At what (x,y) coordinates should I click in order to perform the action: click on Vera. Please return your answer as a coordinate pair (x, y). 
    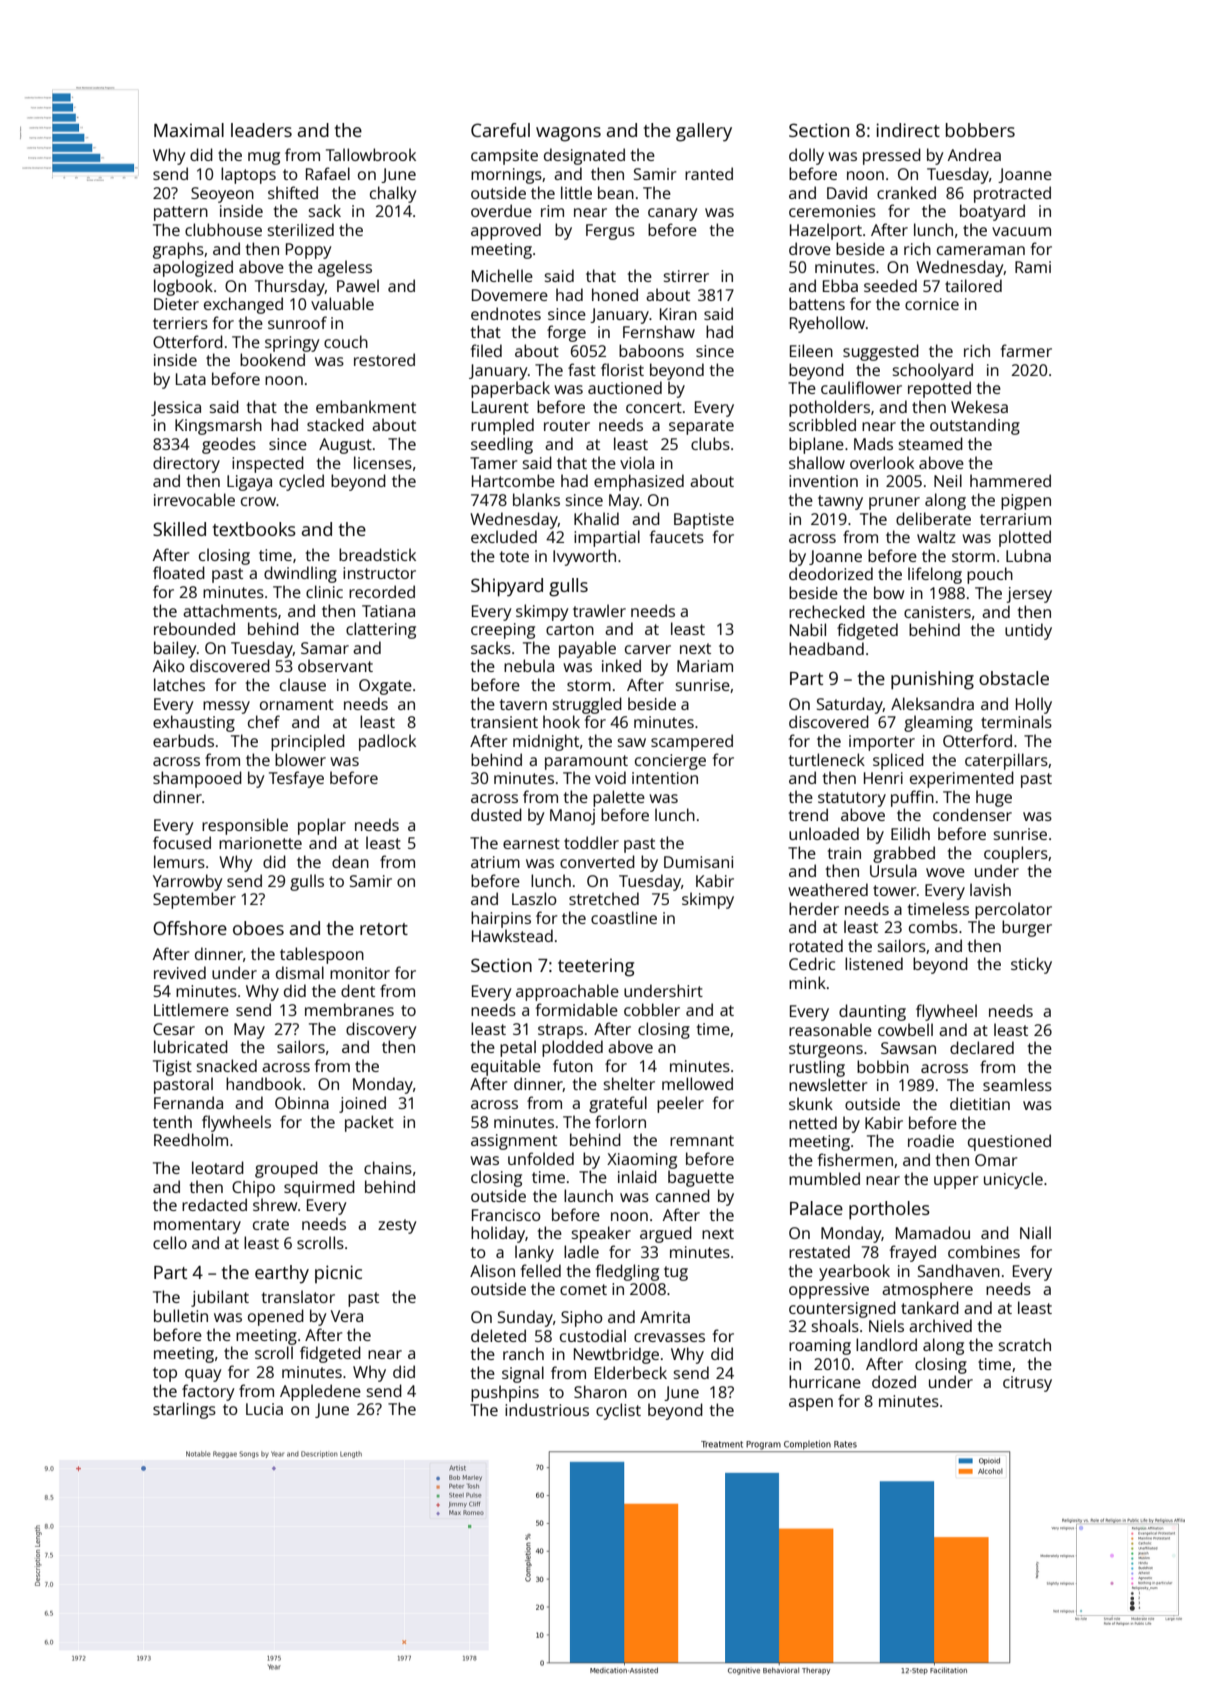
    Looking at the image, I should click on (347, 1316).
